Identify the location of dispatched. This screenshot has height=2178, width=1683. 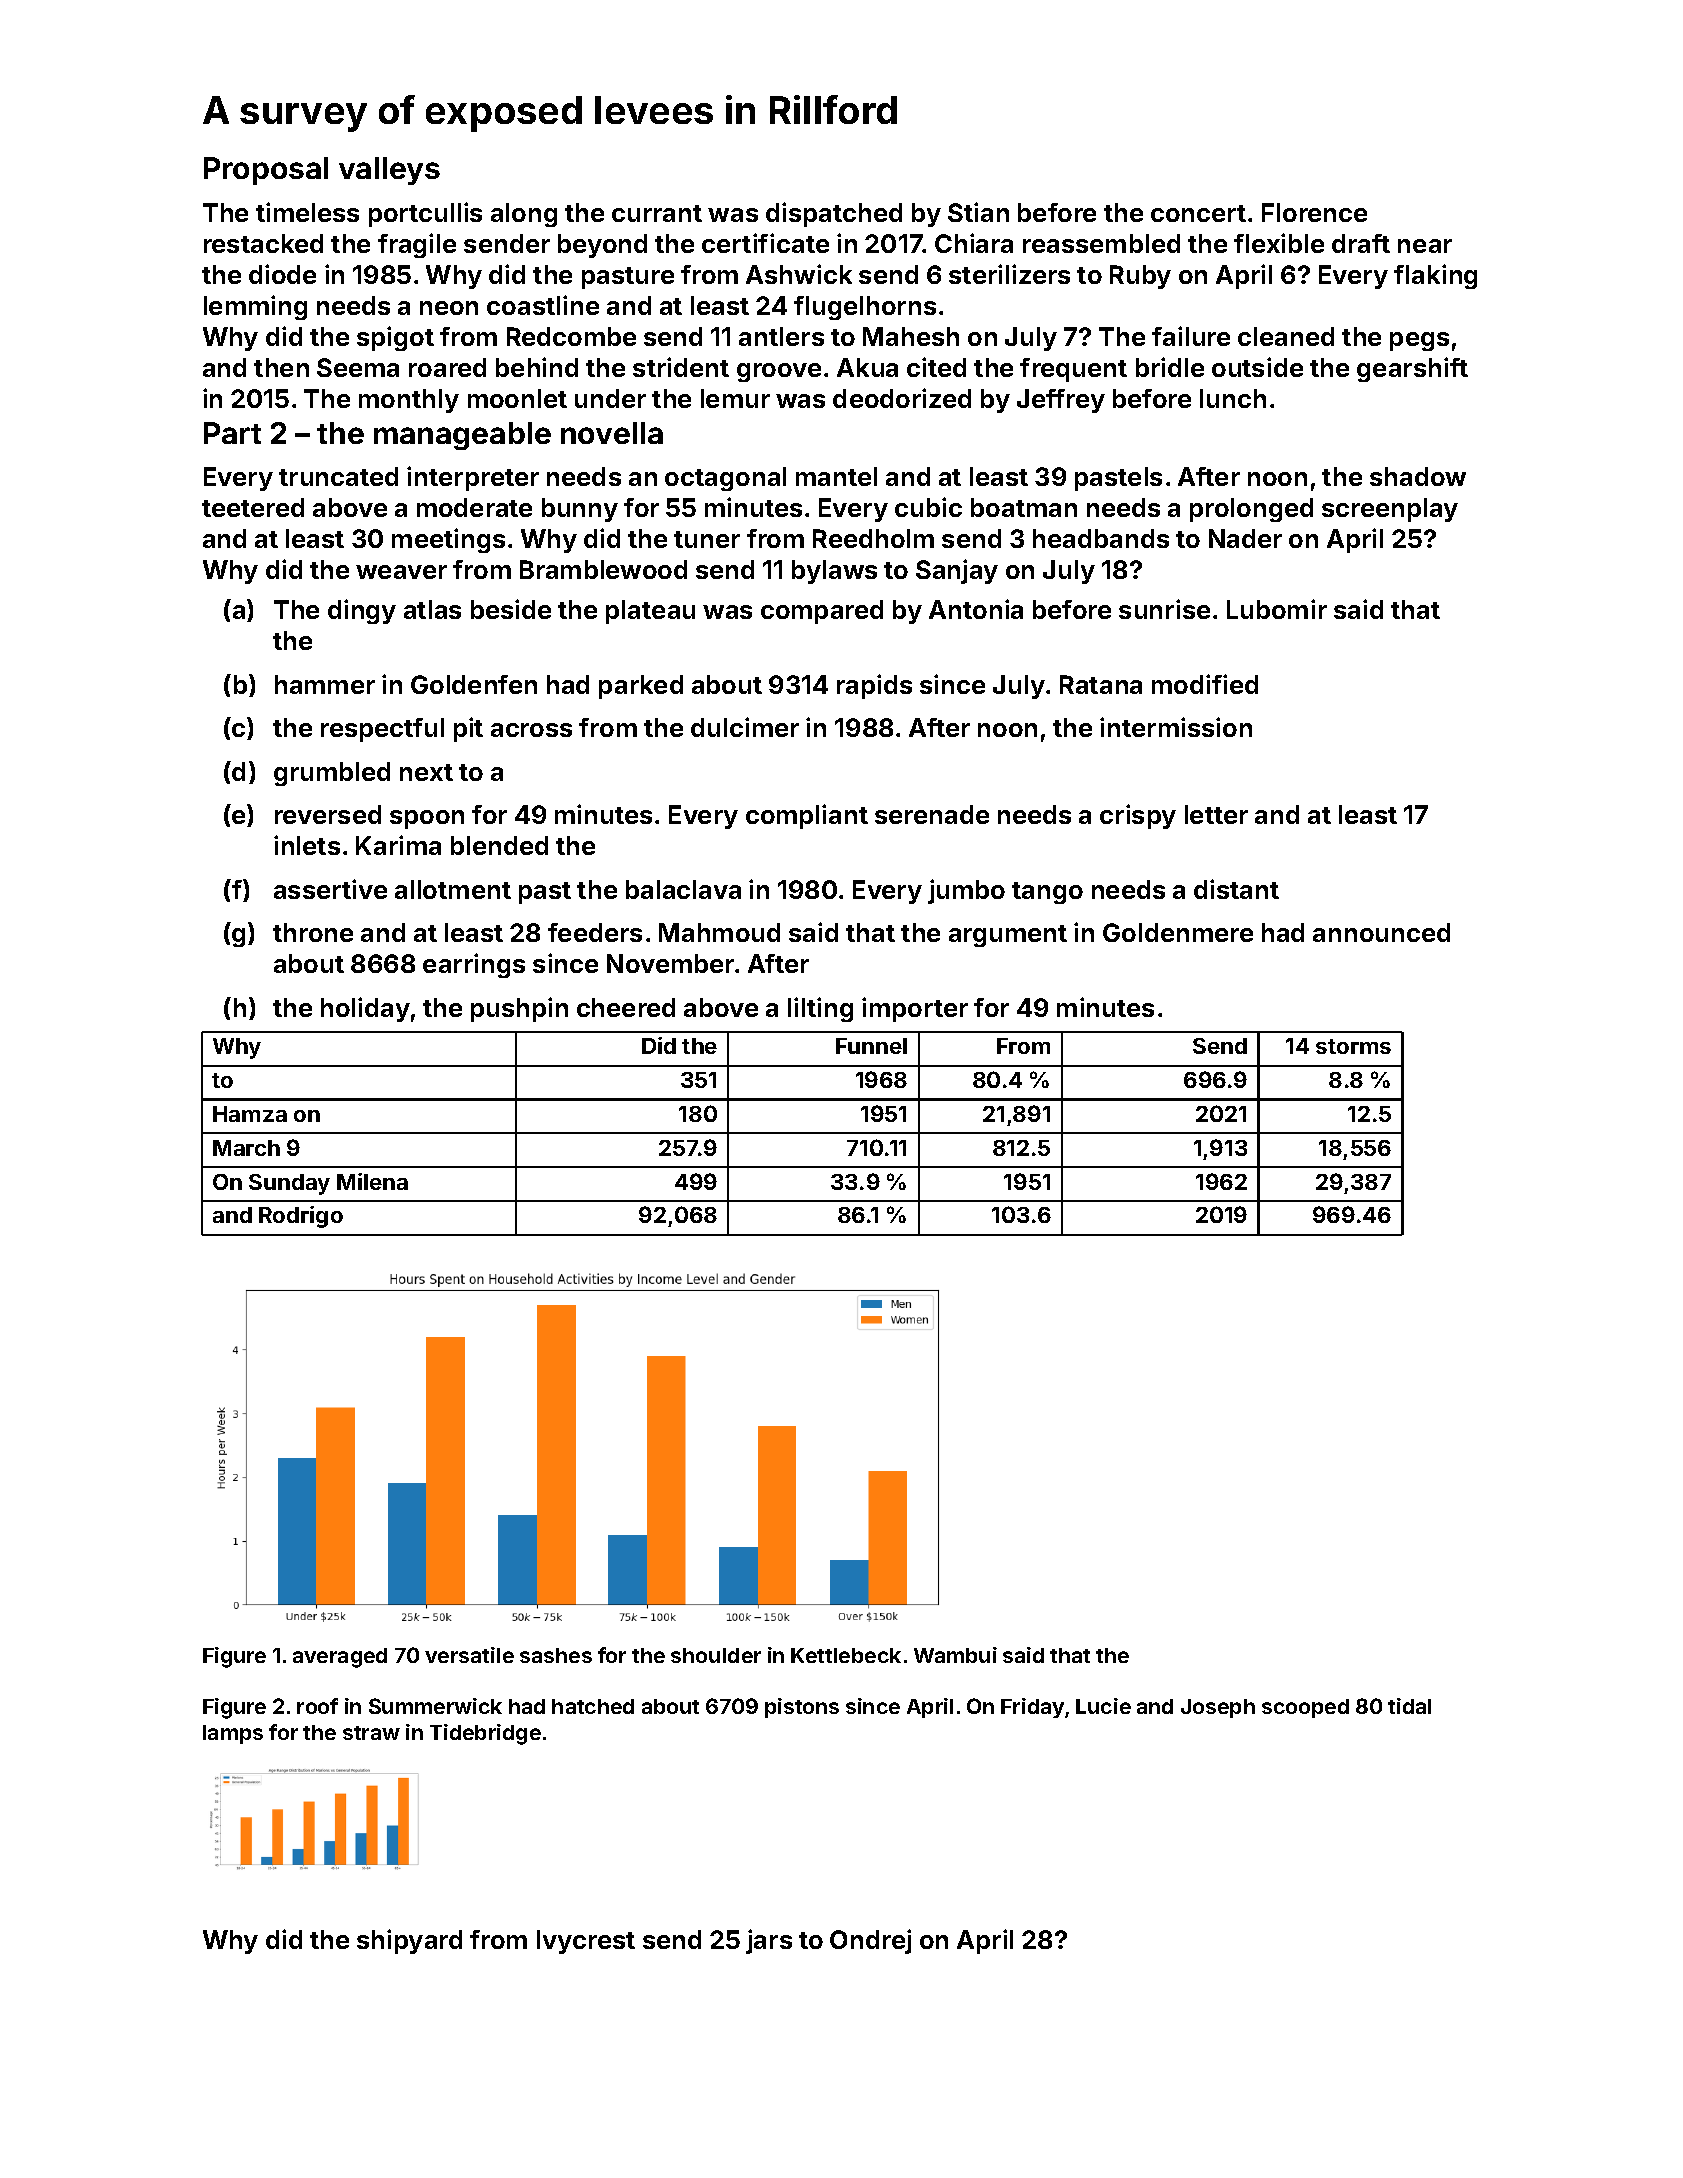
(834, 214).
